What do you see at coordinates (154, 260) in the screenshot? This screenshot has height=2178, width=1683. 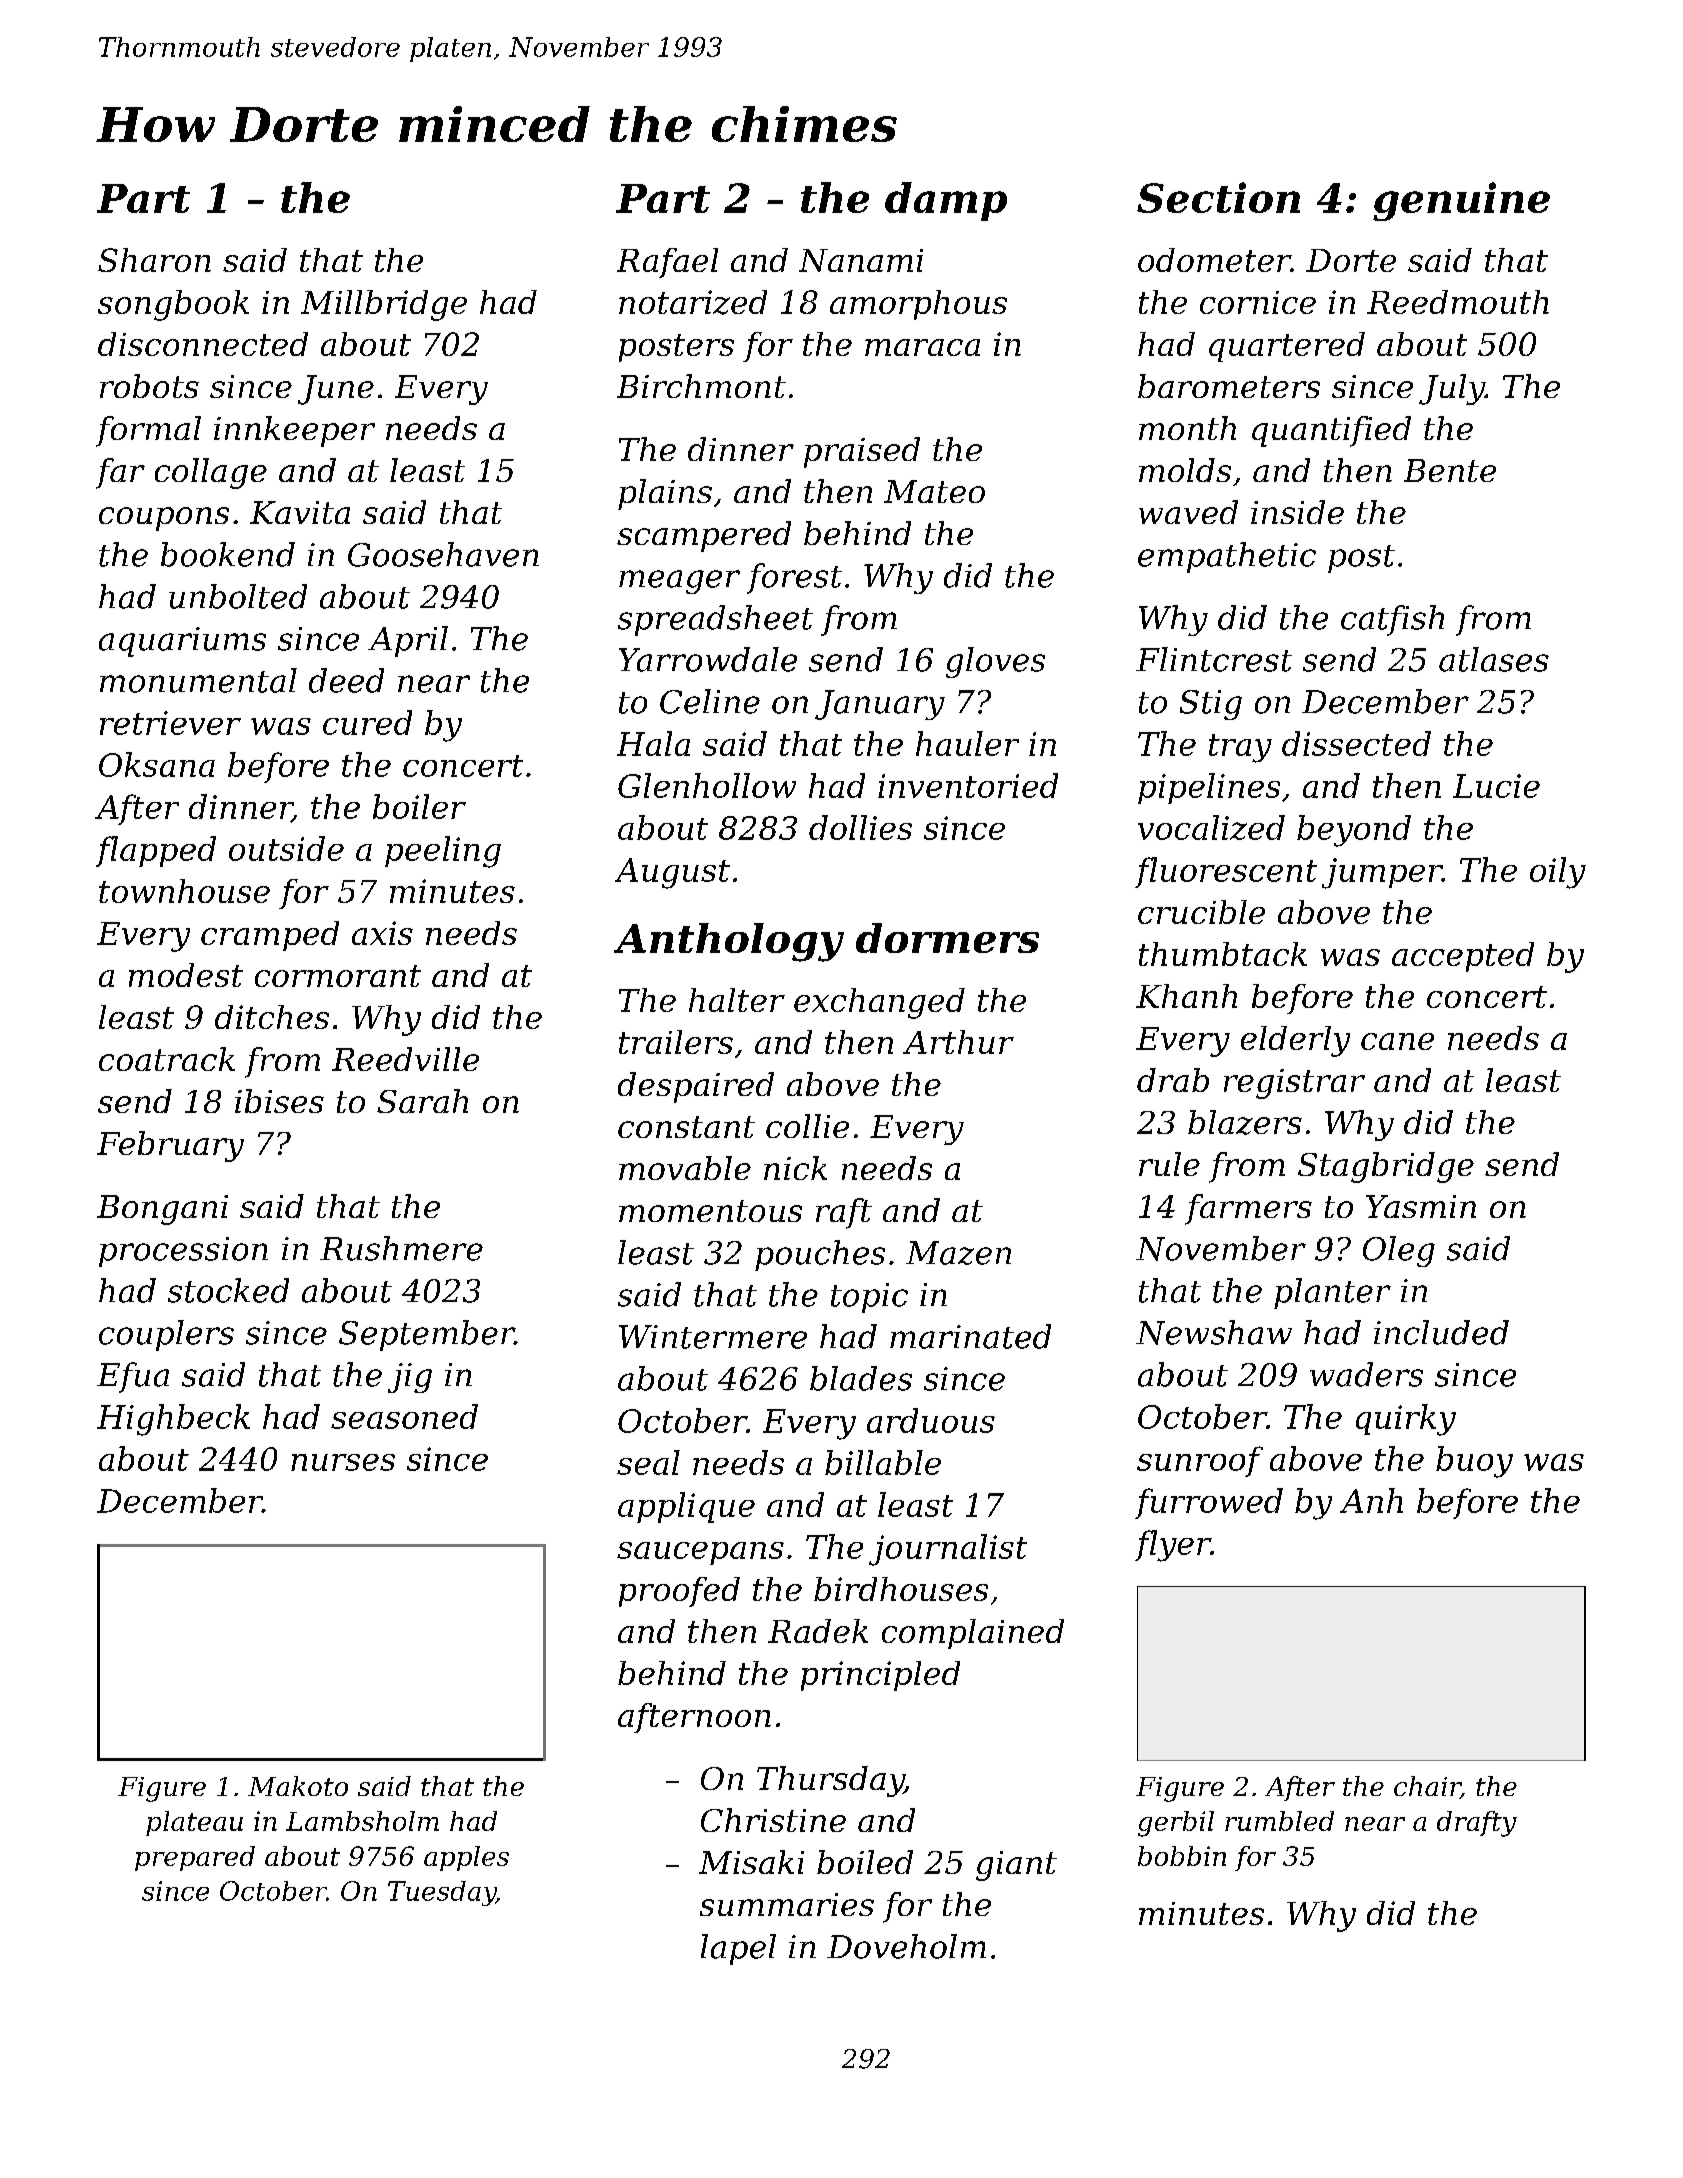 I see `Sharon` at bounding box center [154, 260].
